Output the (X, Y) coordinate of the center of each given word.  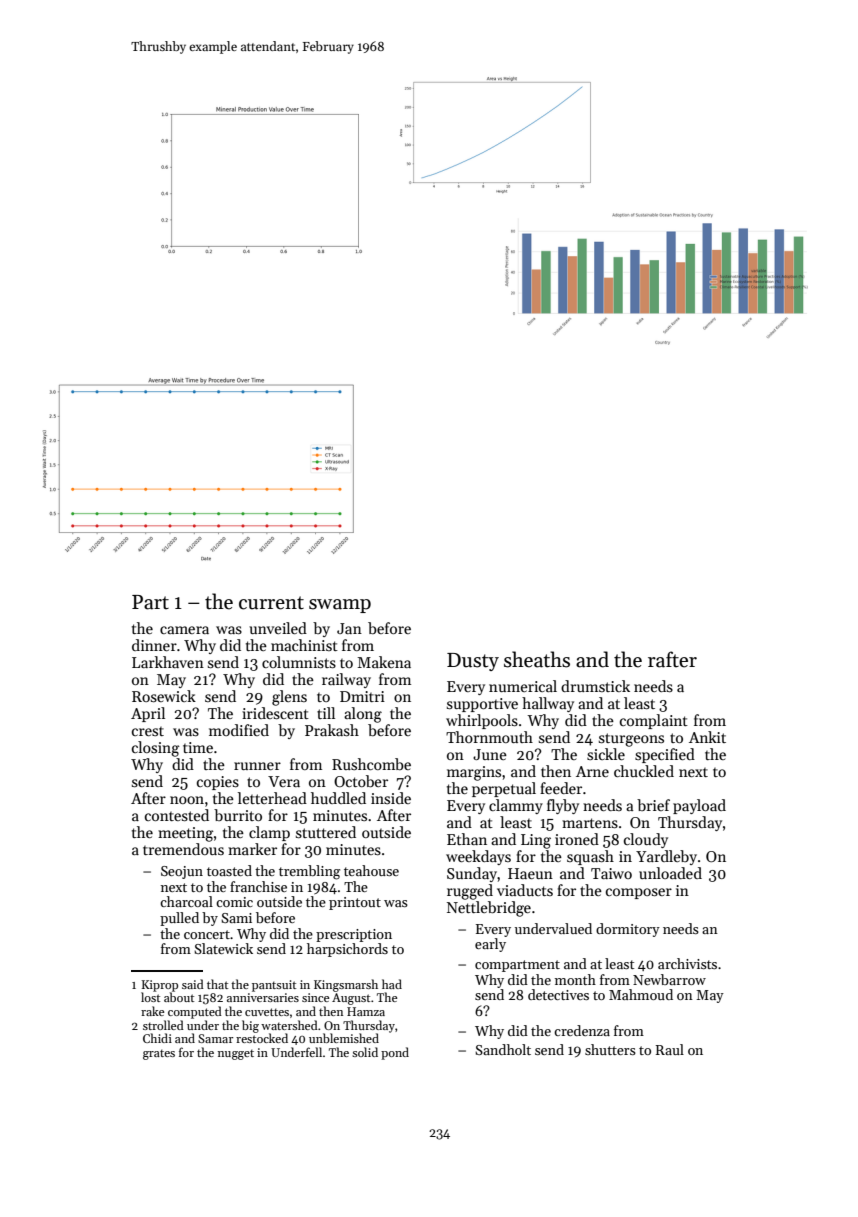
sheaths (537, 659)
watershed (289, 1025)
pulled (179, 919)
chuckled (644, 771)
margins (474, 773)
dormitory (628, 930)
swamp (340, 606)
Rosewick (164, 696)
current (271, 603)
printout (355, 903)
